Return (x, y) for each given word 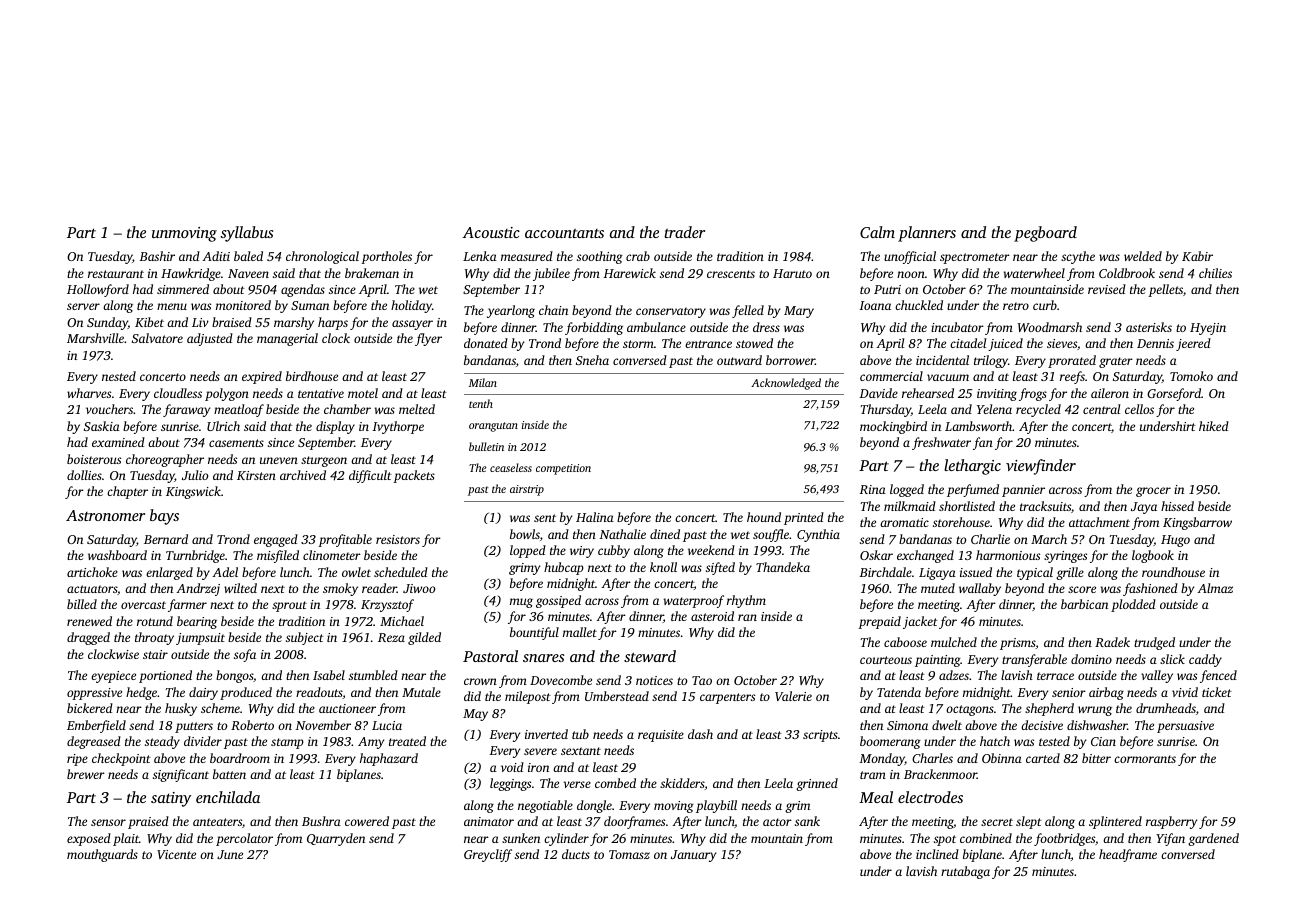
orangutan (493, 427)
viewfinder (1041, 467)
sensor (108, 822)
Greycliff (488, 855)
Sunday (107, 323)
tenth (481, 403)
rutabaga (965, 872)
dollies (84, 475)
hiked (1214, 426)
